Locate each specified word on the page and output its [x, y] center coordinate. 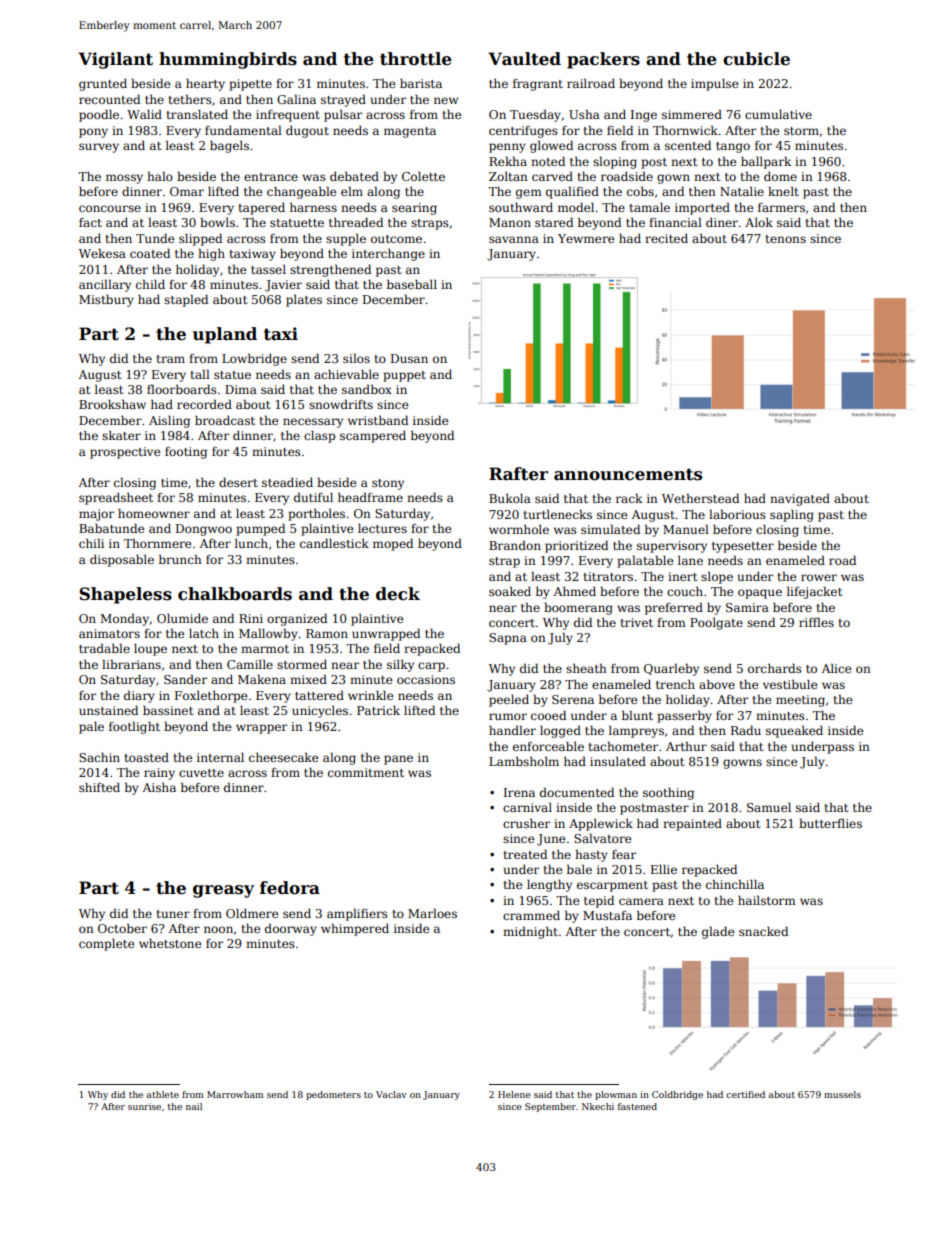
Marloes [432, 913]
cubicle [756, 59]
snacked [763, 931]
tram [170, 359]
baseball [412, 284]
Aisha [159, 787]
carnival [527, 807]
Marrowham [235, 1094]
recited [666, 238]
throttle [416, 59]
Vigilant [115, 60]
